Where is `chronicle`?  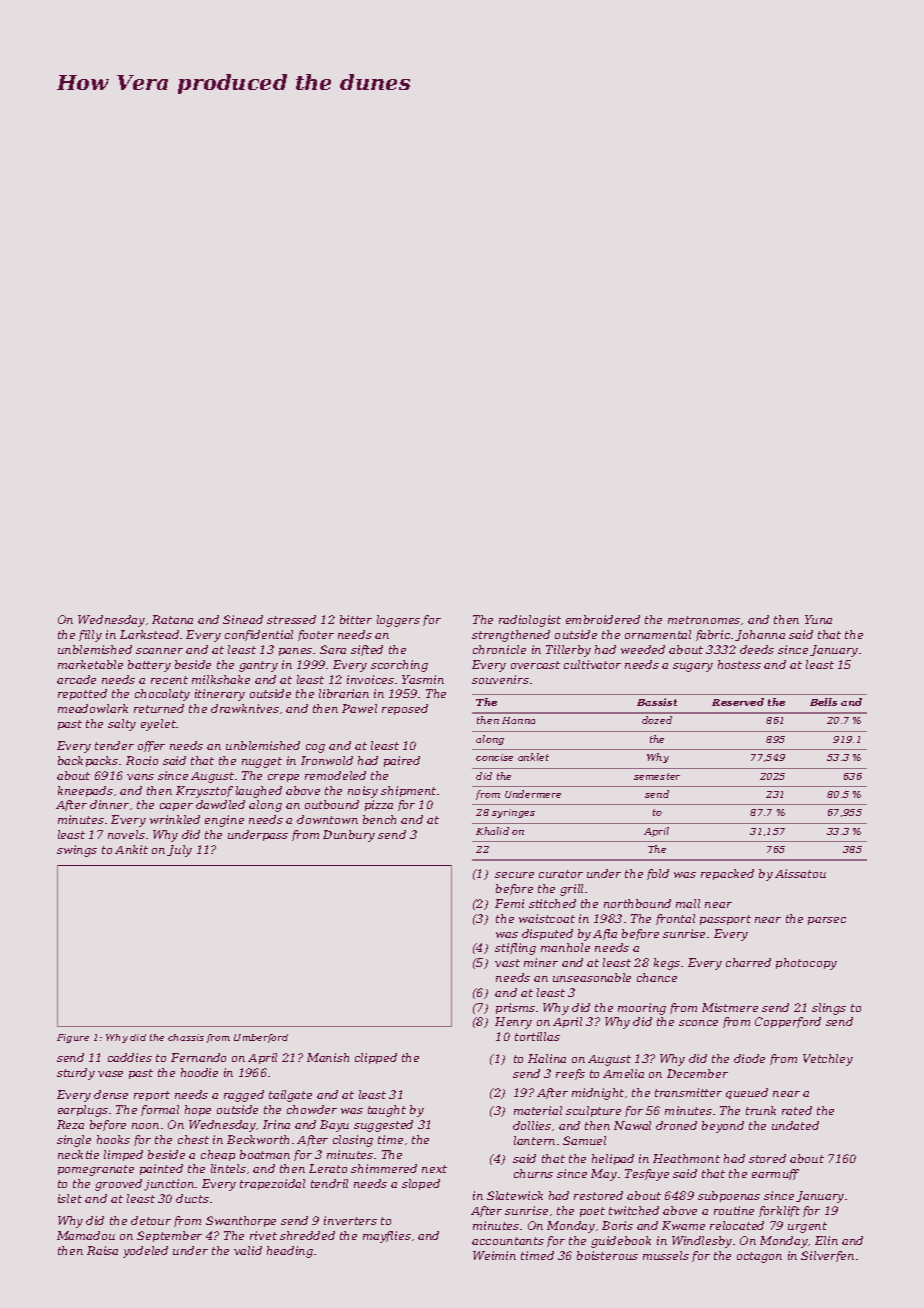 chronicle is located at coordinates (499, 649).
